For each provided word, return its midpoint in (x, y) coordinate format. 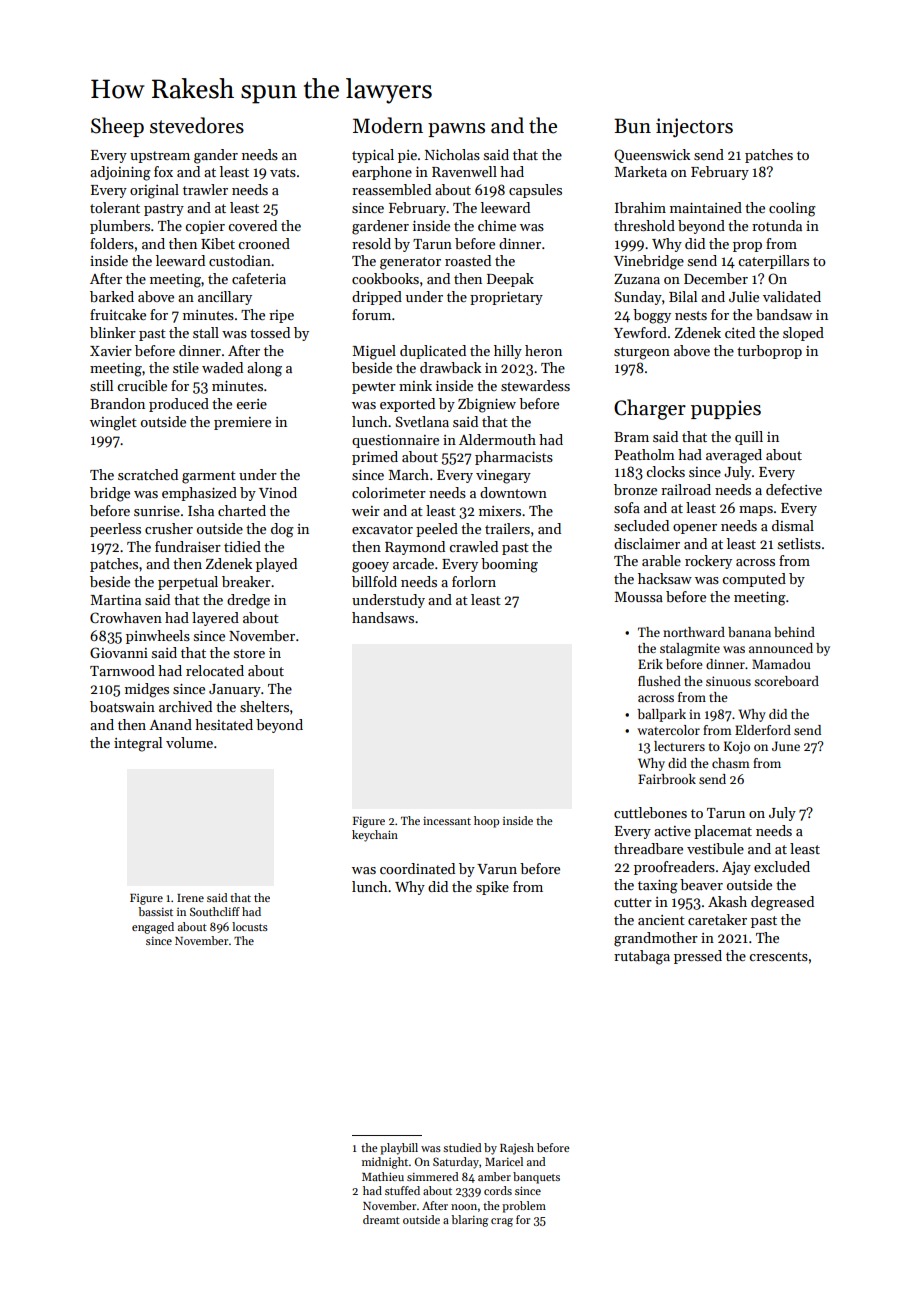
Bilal (683, 296)
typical (373, 156)
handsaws (383, 617)
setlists (799, 543)
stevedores (197, 125)
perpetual (188, 583)
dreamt (381, 1219)
